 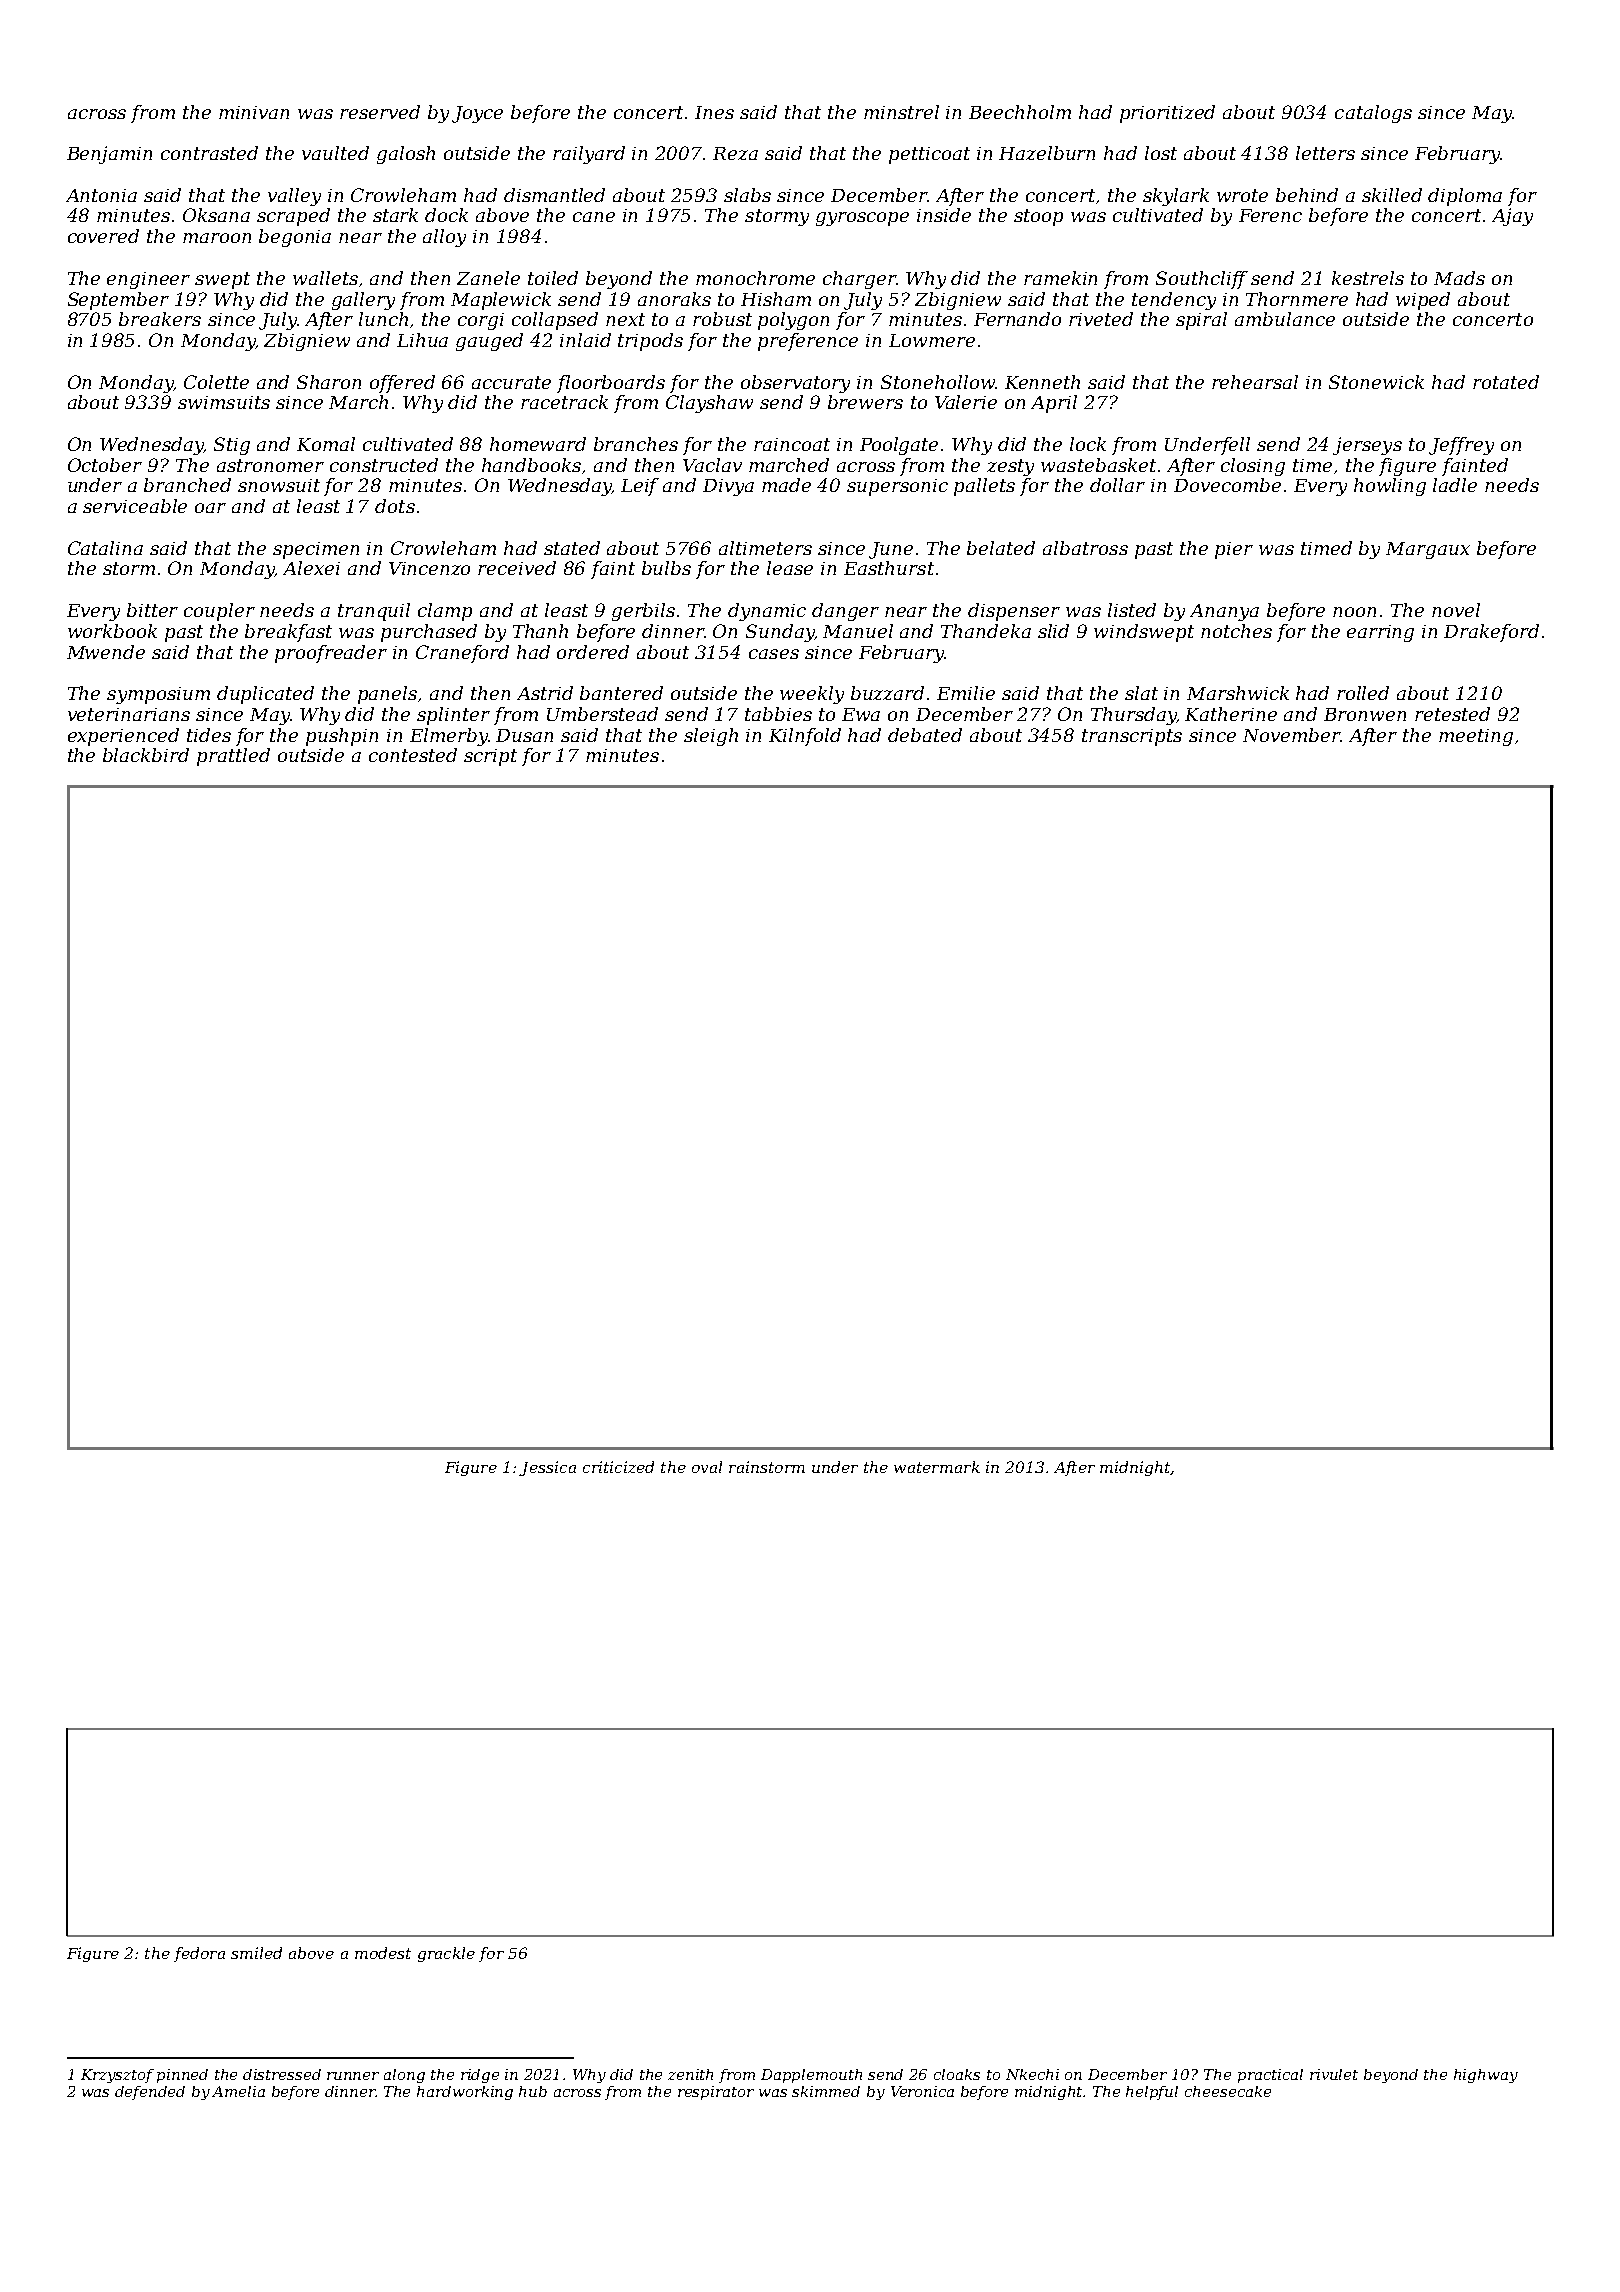 I want to click on watermark, so click(x=937, y=1467).
